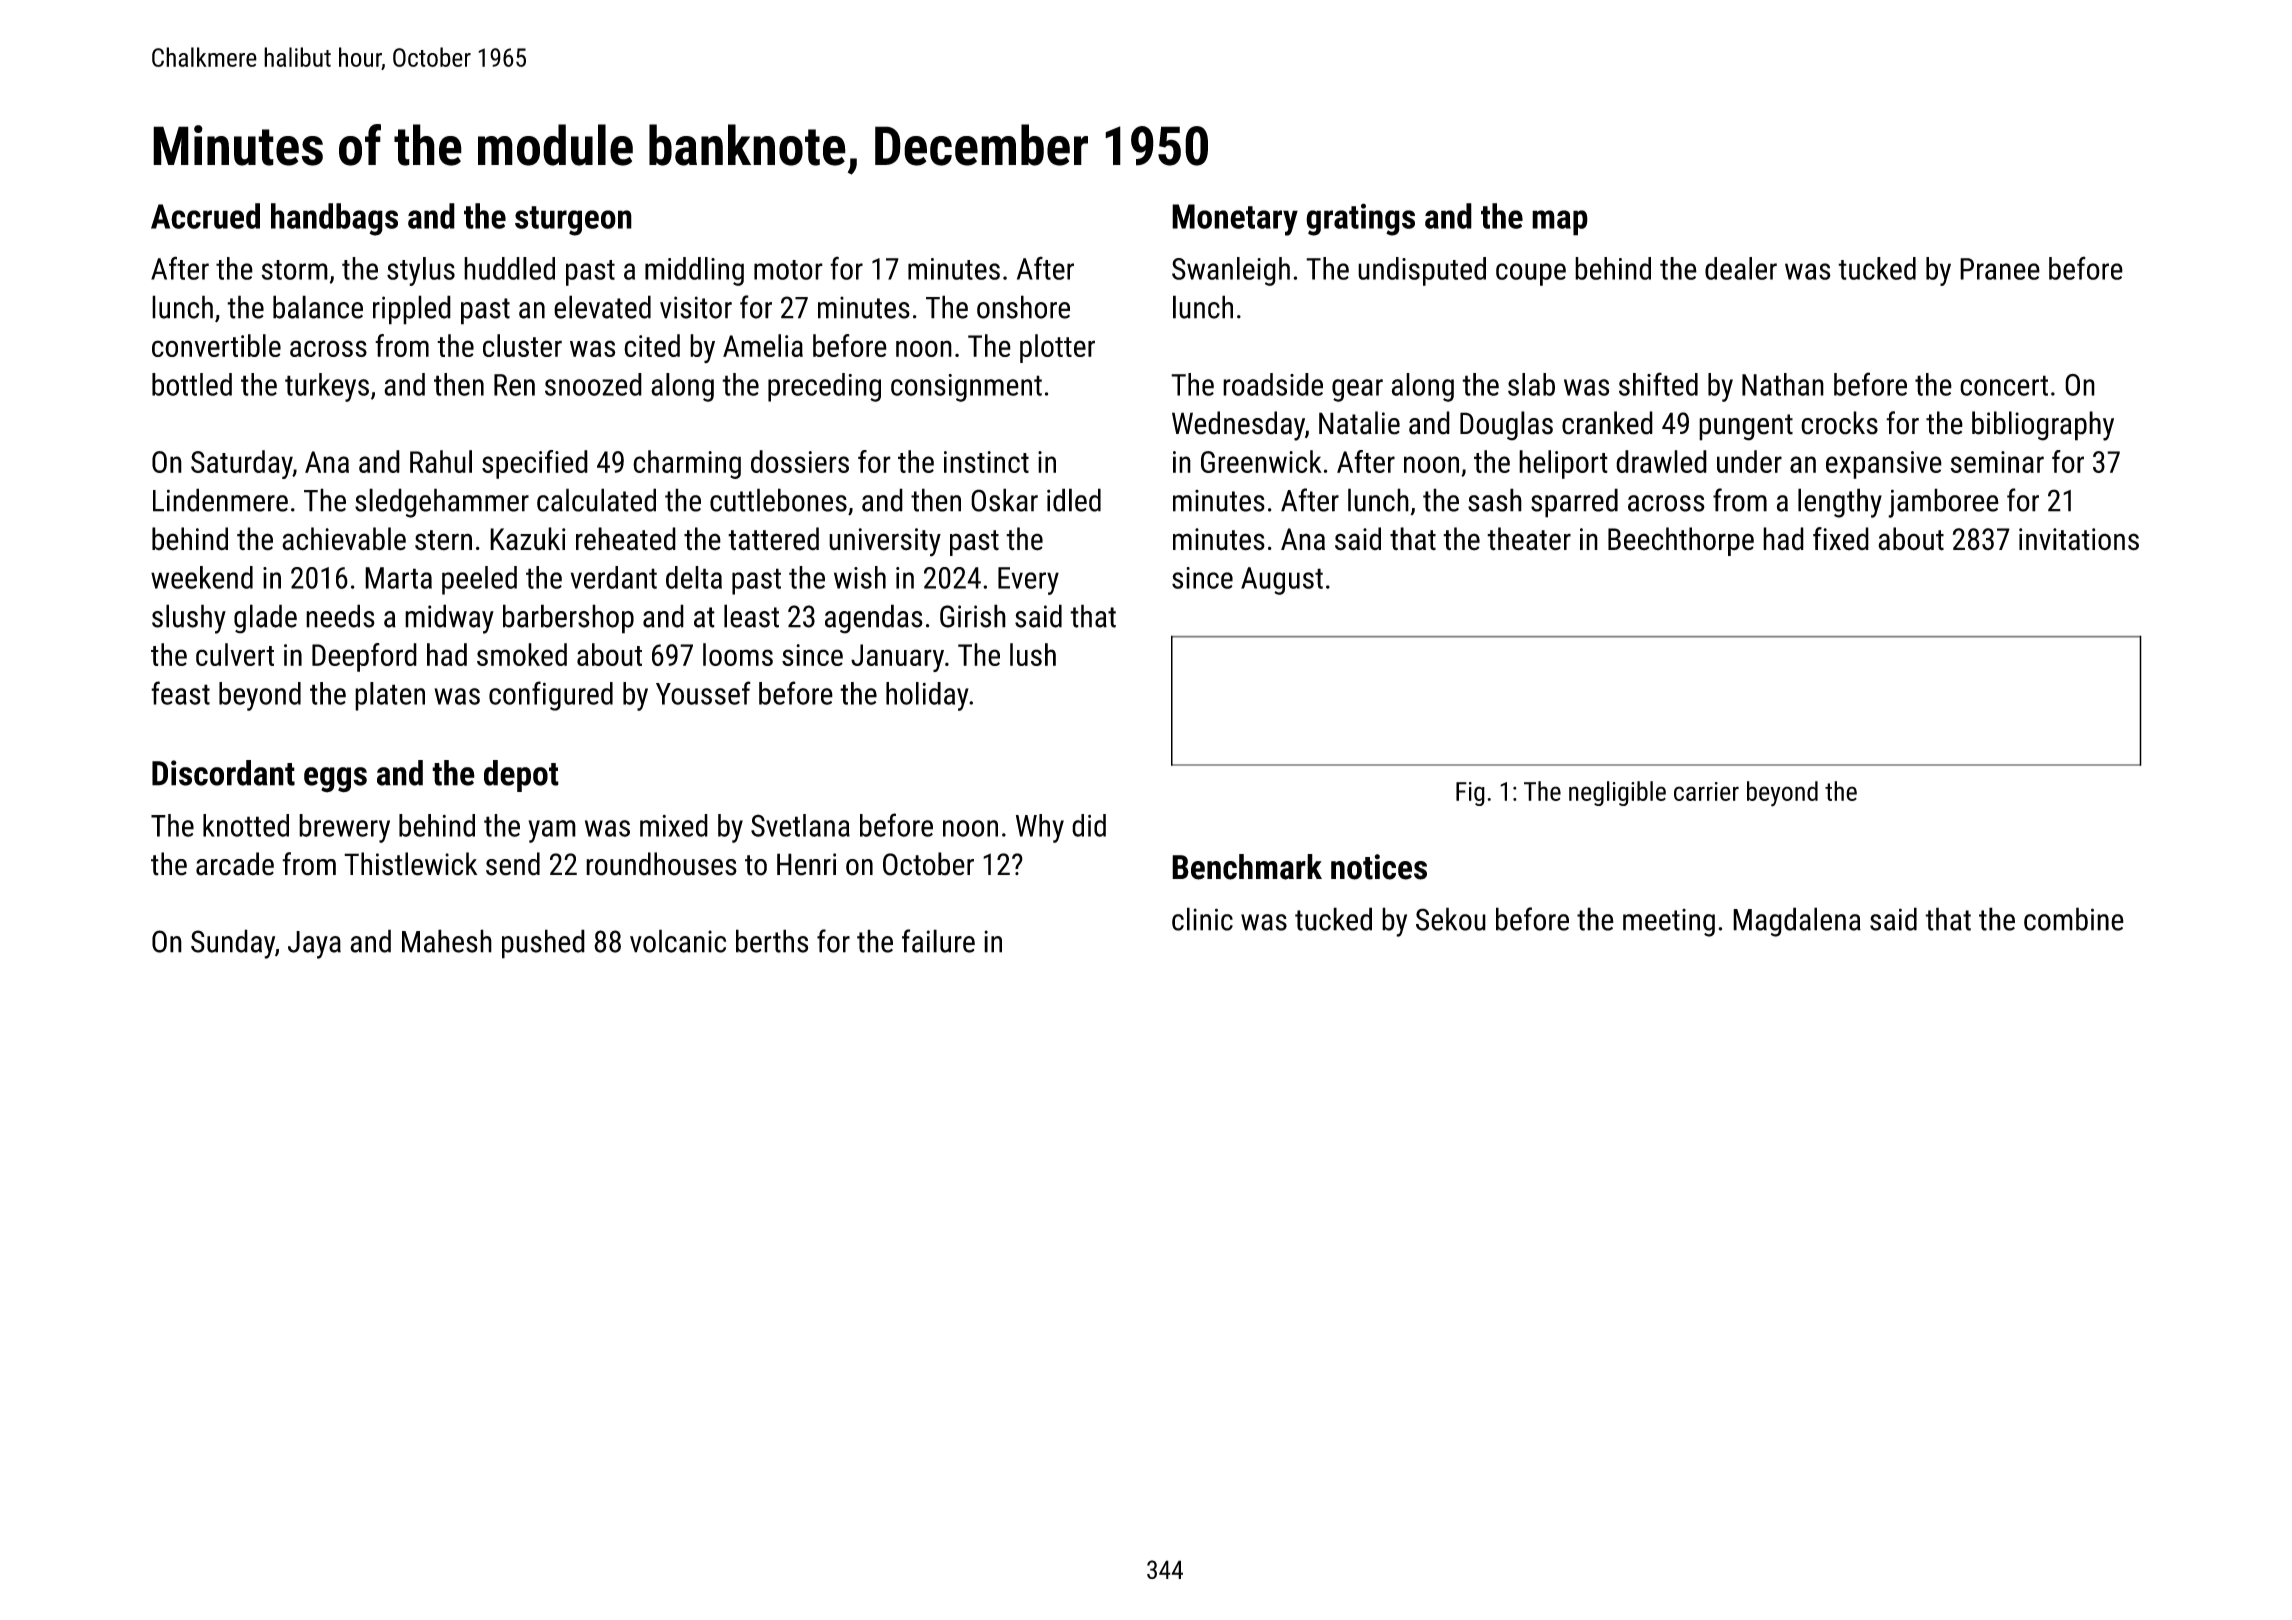 This screenshot has height=1620, width=2292. Describe the element at coordinates (1360, 219) in the screenshot. I see `gratings` at that location.
